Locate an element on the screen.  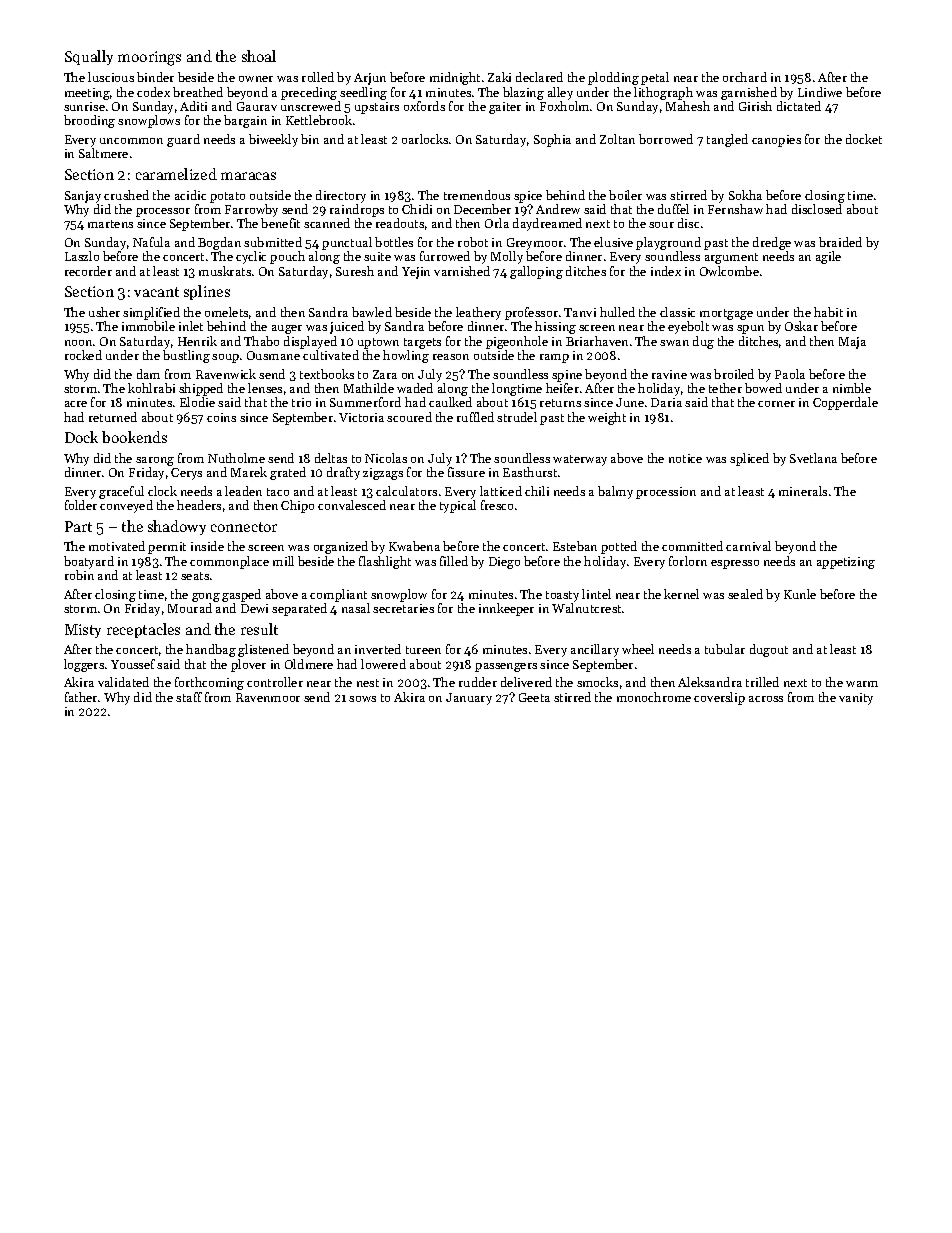
dredge is located at coordinates (772, 243).
